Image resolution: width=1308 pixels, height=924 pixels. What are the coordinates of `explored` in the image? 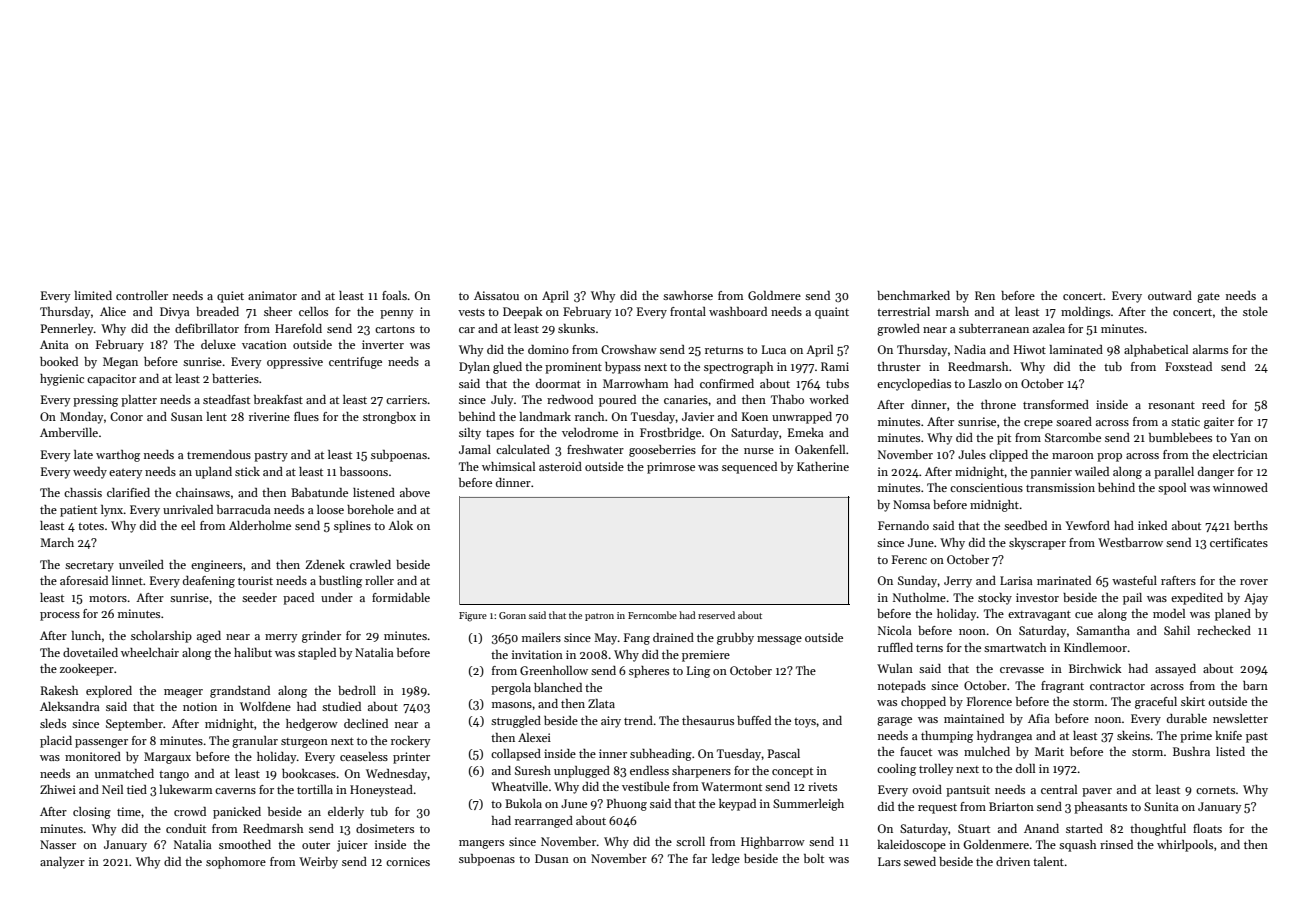 It's located at (109, 692).
